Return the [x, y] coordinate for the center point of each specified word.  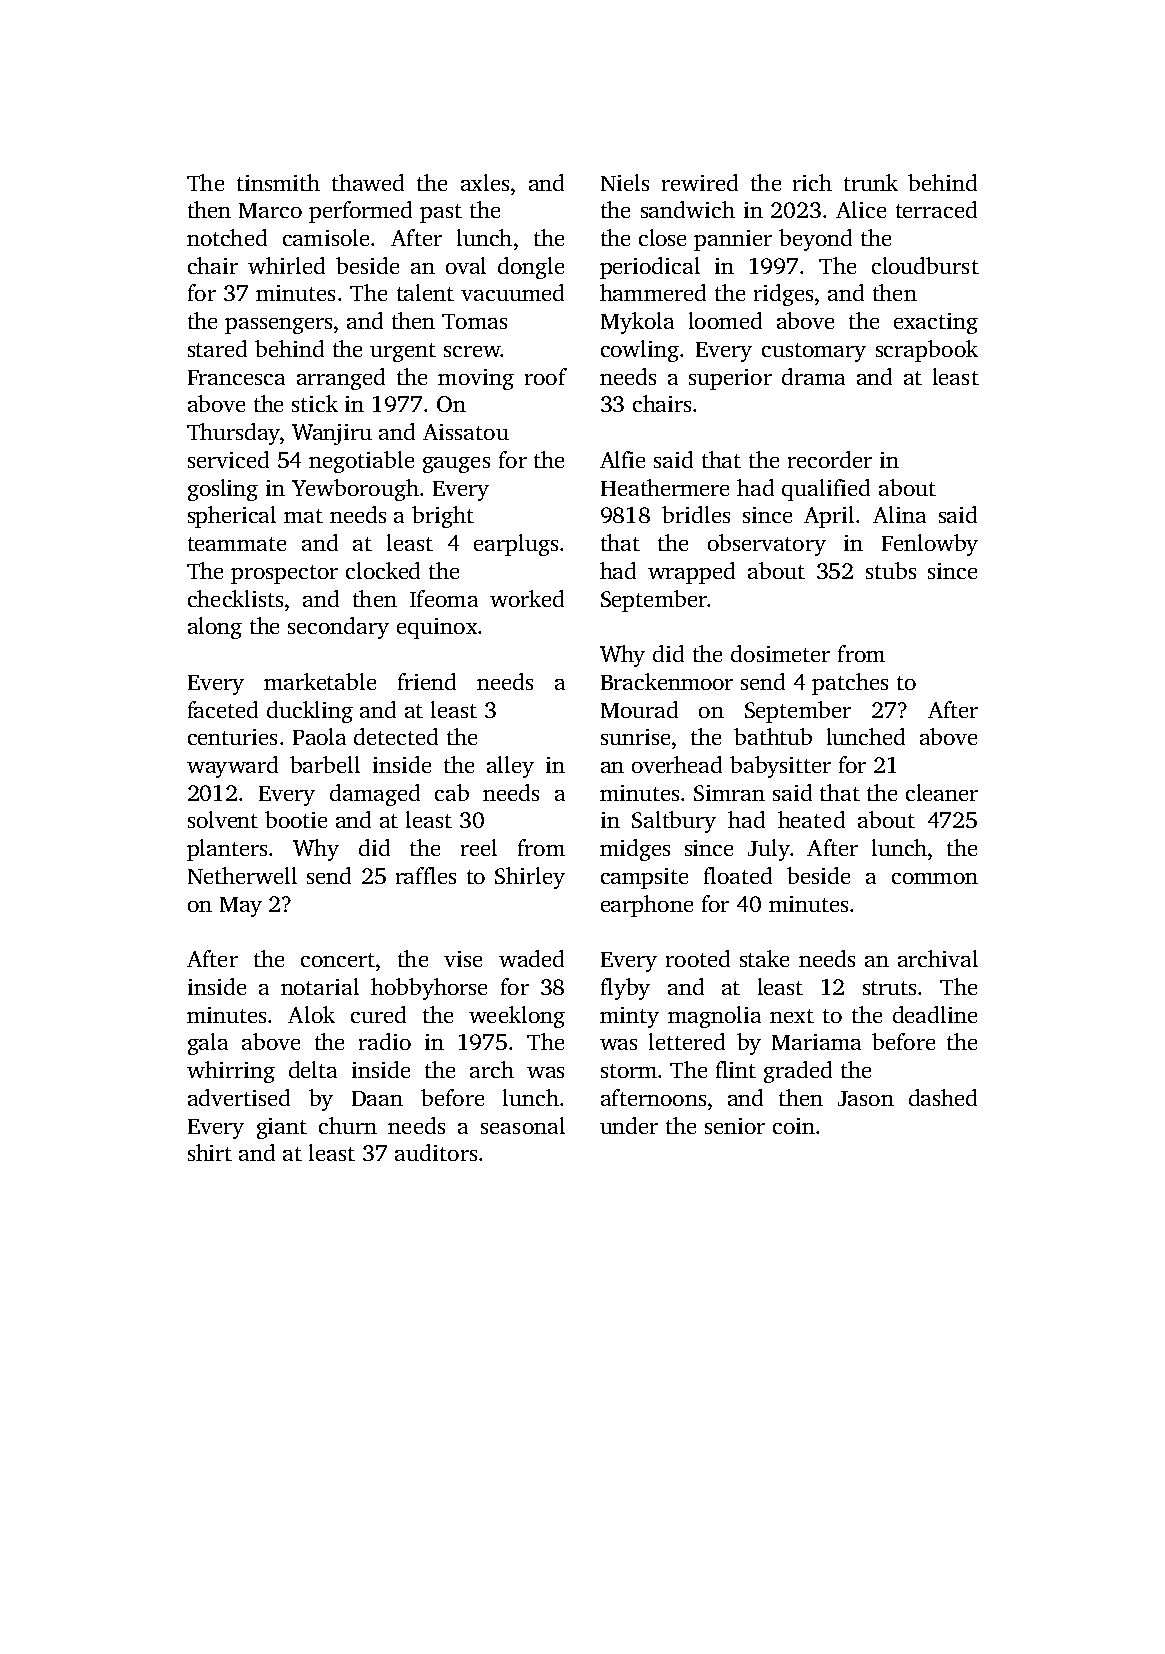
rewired [700, 182]
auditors [436, 1152]
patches [850, 684]
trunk [871, 182]
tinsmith [278, 182]
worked [527, 598]
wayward [232, 767]
